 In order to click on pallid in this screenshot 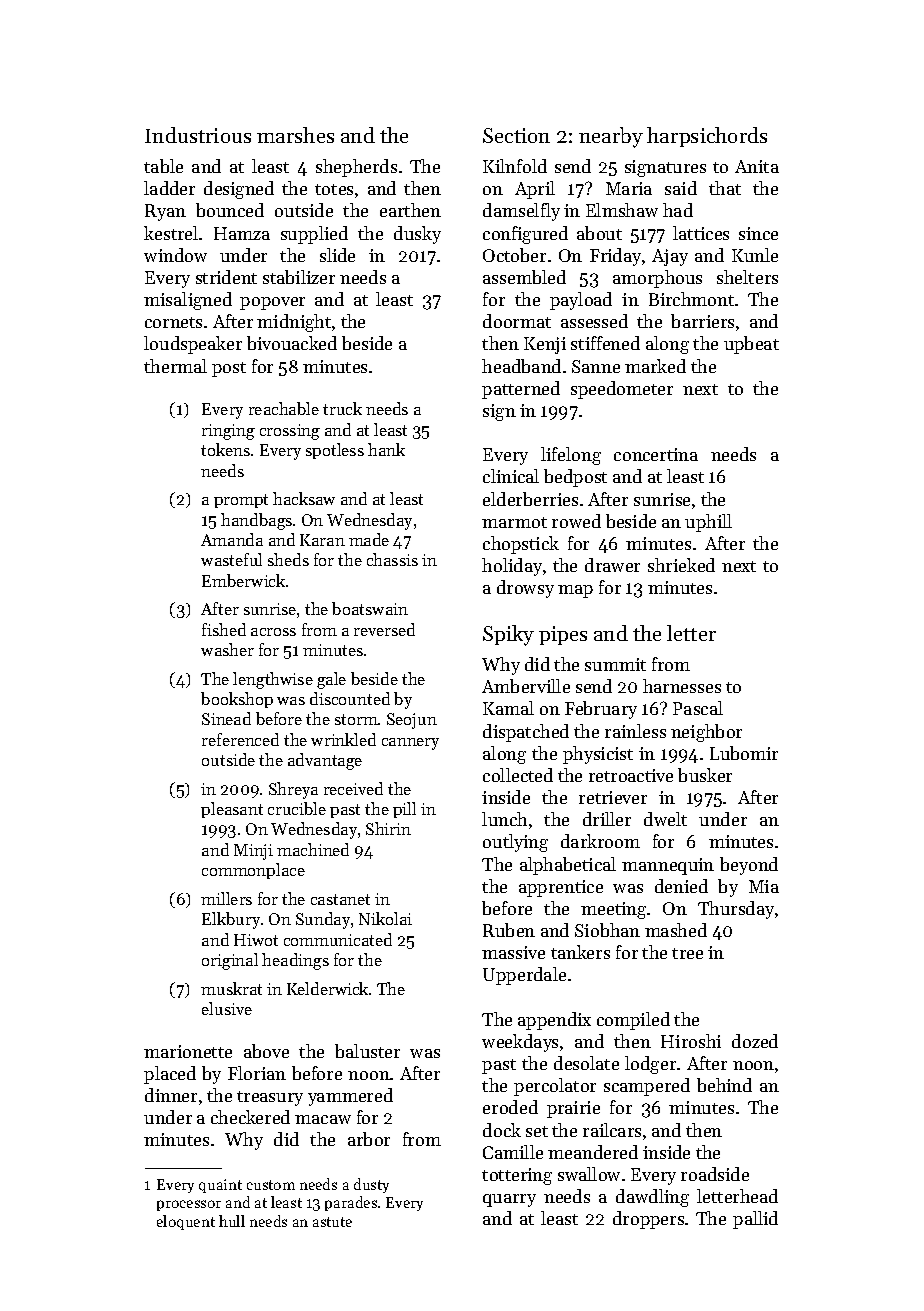, I will do `click(755, 1220)`.
